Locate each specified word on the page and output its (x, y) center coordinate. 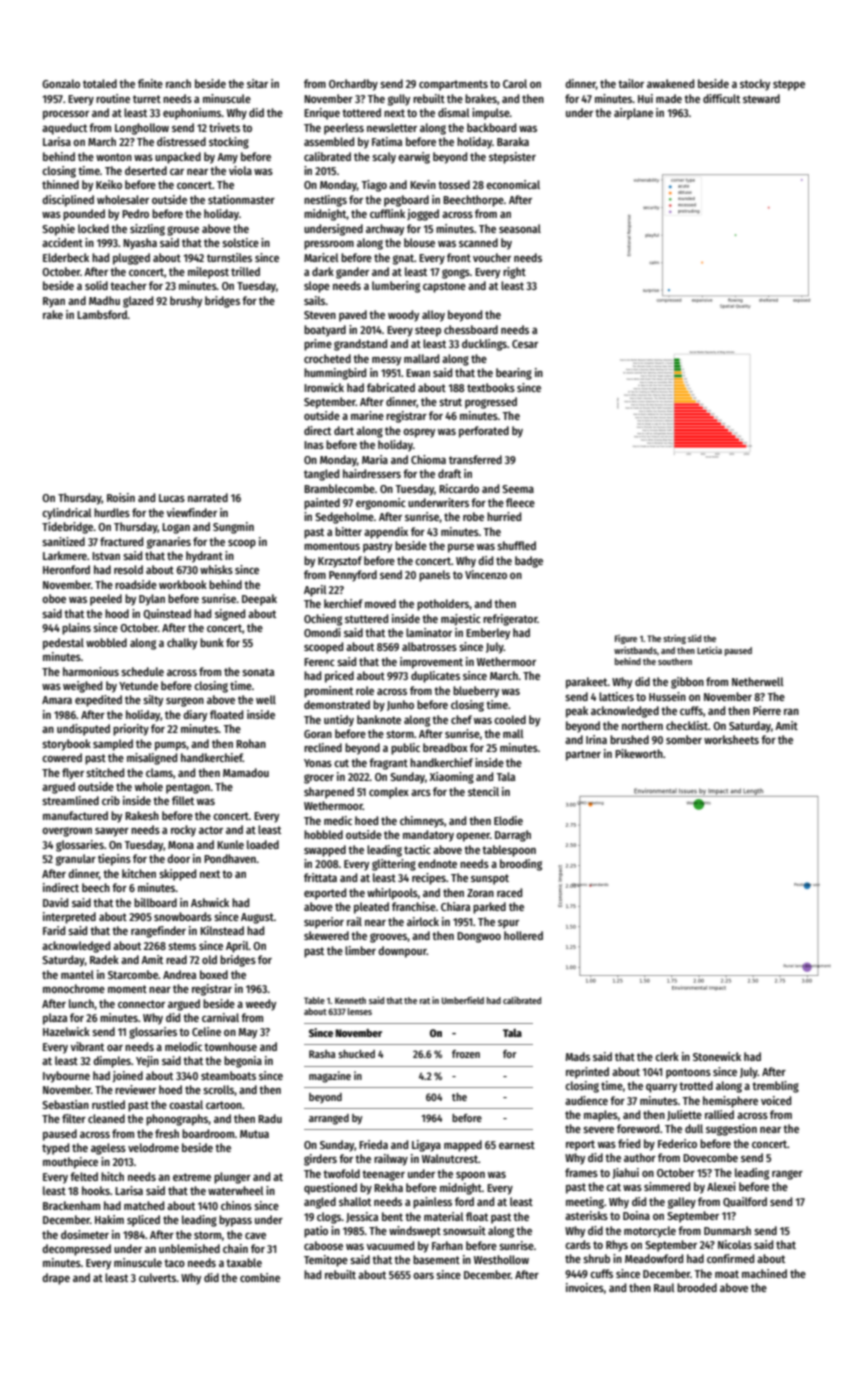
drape (56, 1279)
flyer (73, 774)
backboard (491, 127)
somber (684, 739)
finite (150, 83)
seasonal (520, 228)
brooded (697, 1287)
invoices (585, 1287)
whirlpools (392, 894)
